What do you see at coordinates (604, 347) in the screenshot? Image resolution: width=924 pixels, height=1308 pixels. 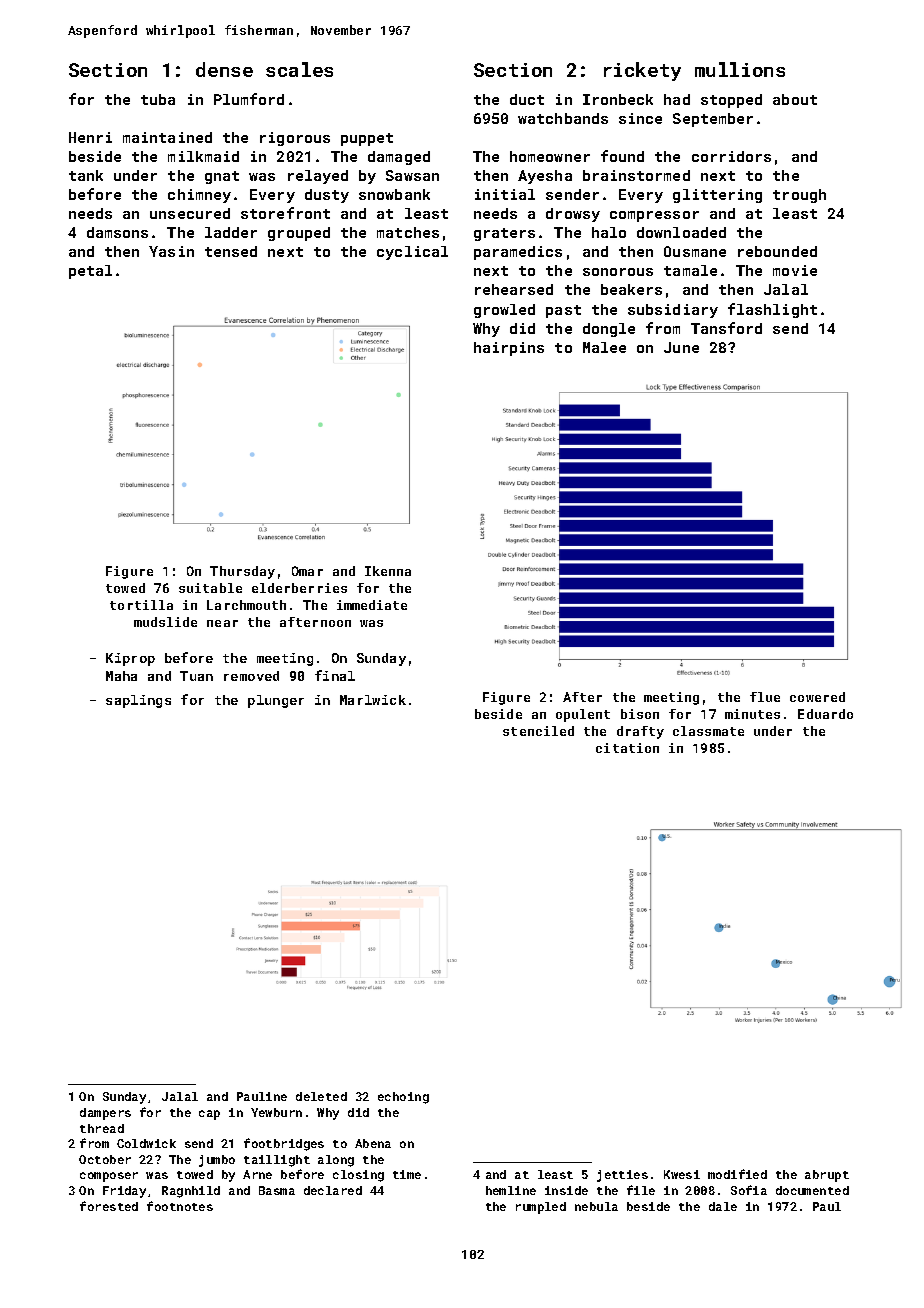 I see `Malee` at bounding box center [604, 347].
